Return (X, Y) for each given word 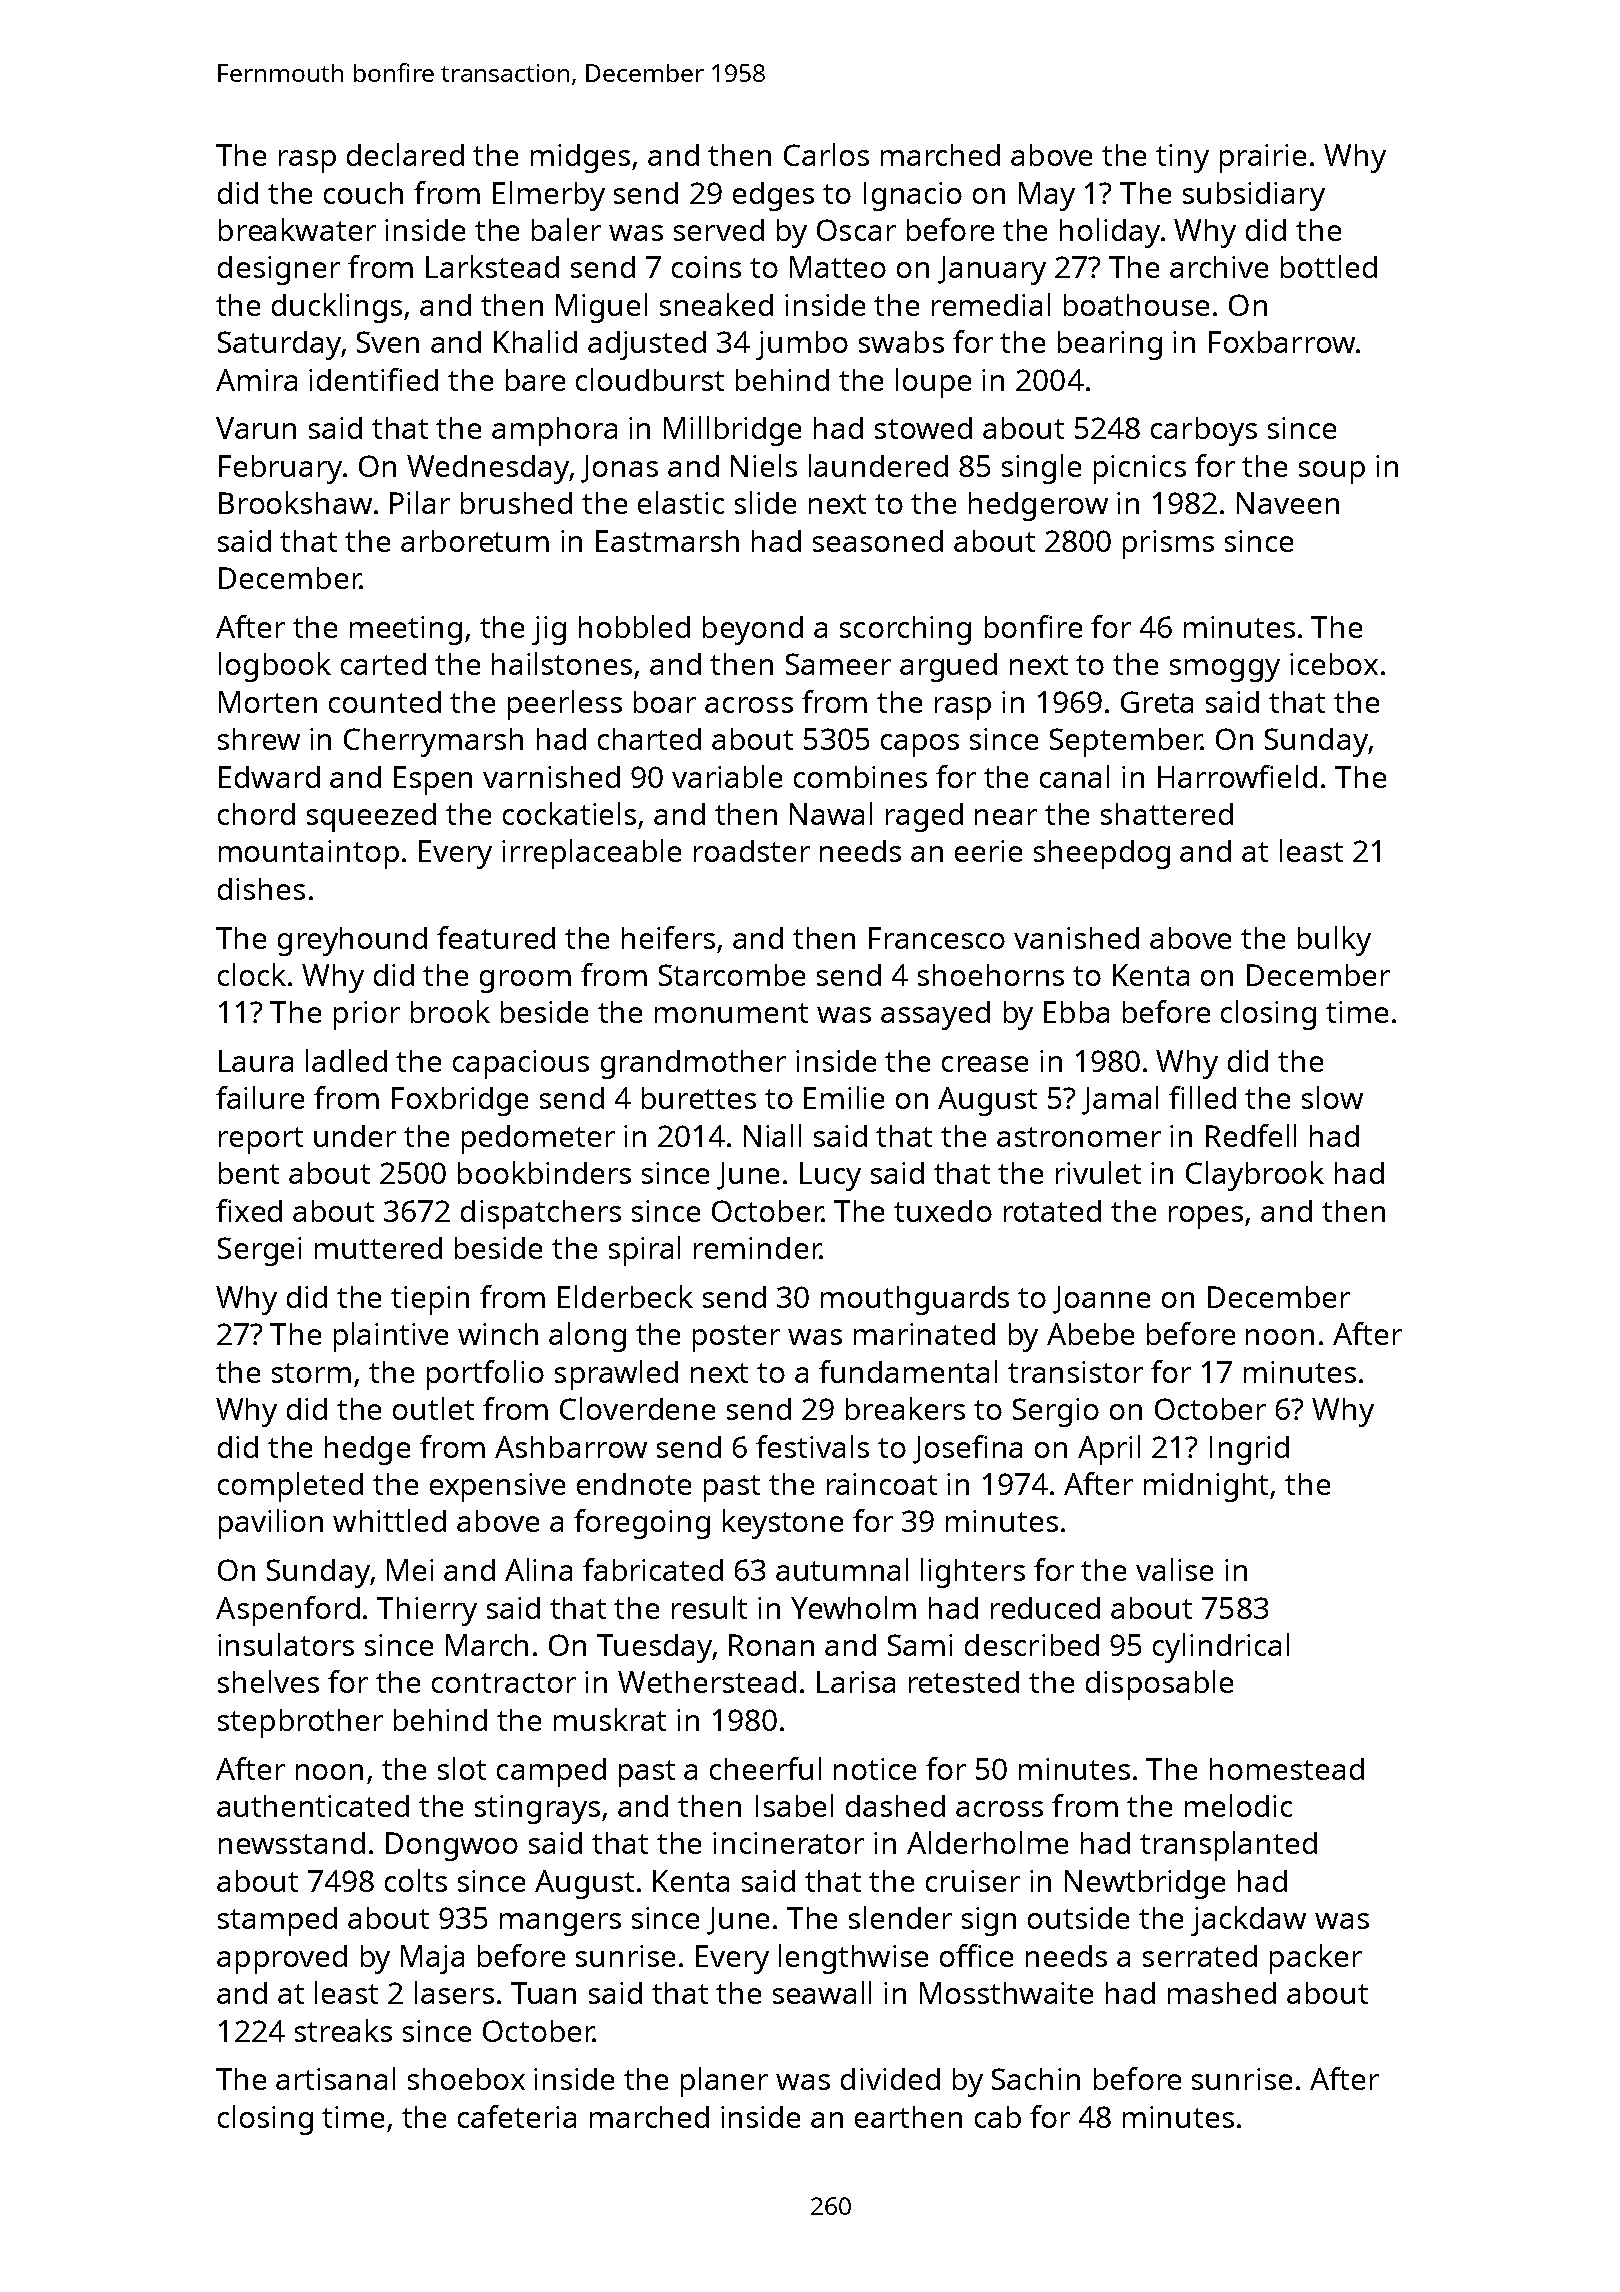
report (261, 1140)
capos (920, 745)
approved (282, 1959)
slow (1332, 1097)
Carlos (826, 154)
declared (405, 154)
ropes (1206, 1217)
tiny (1182, 158)
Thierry (427, 1611)
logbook (275, 667)
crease (985, 1064)
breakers (905, 1408)
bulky (1334, 941)
